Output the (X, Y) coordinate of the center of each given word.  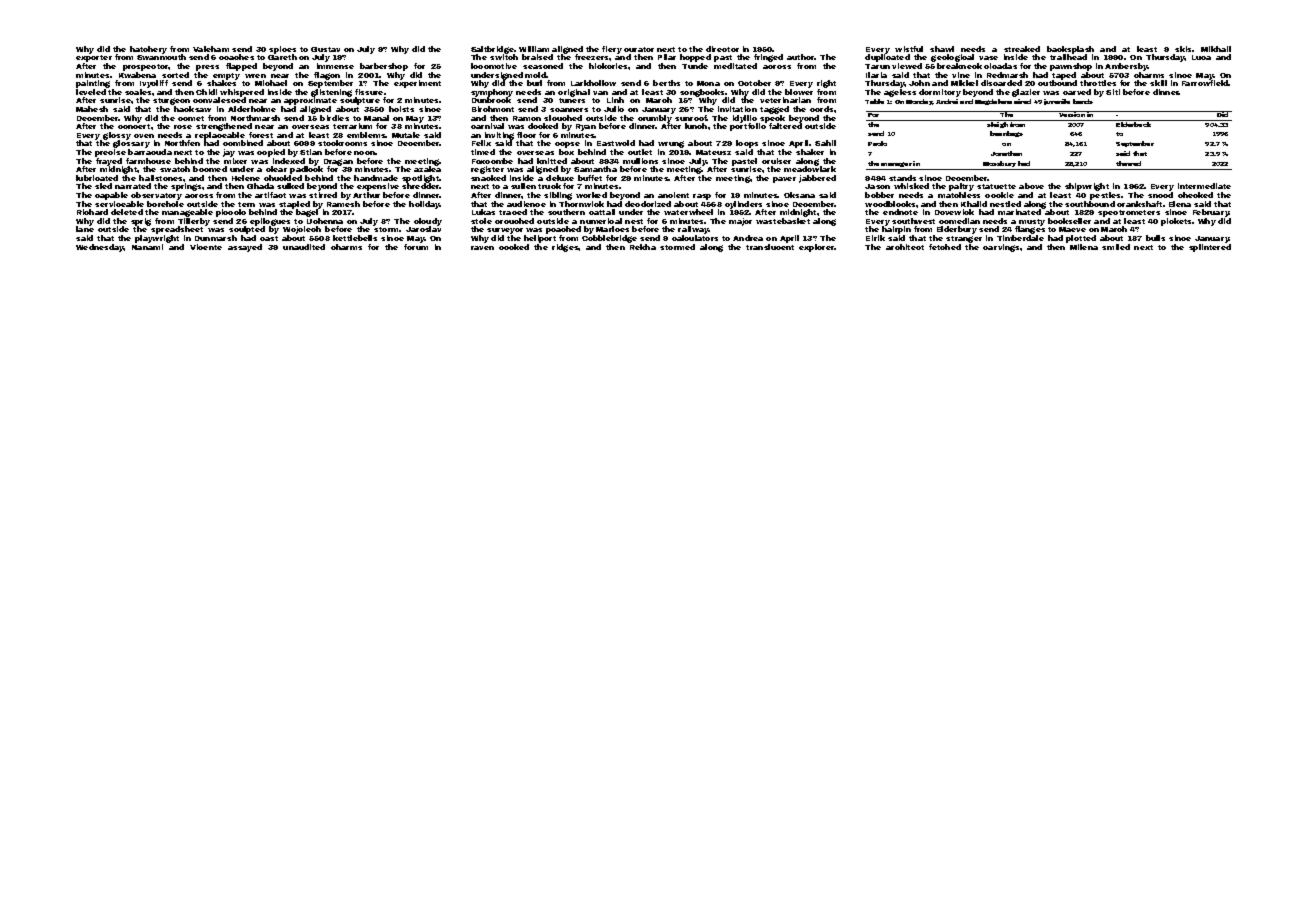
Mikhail (1216, 49)
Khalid (974, 204)
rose (183, 127)
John (919, 83)
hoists (401, 109)
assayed (245, 248)
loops (747, 144)
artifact (270, 195)
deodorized (648, 204)
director (722, 49)
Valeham (211, 49)
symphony (492, 93)
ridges (565, 248)
